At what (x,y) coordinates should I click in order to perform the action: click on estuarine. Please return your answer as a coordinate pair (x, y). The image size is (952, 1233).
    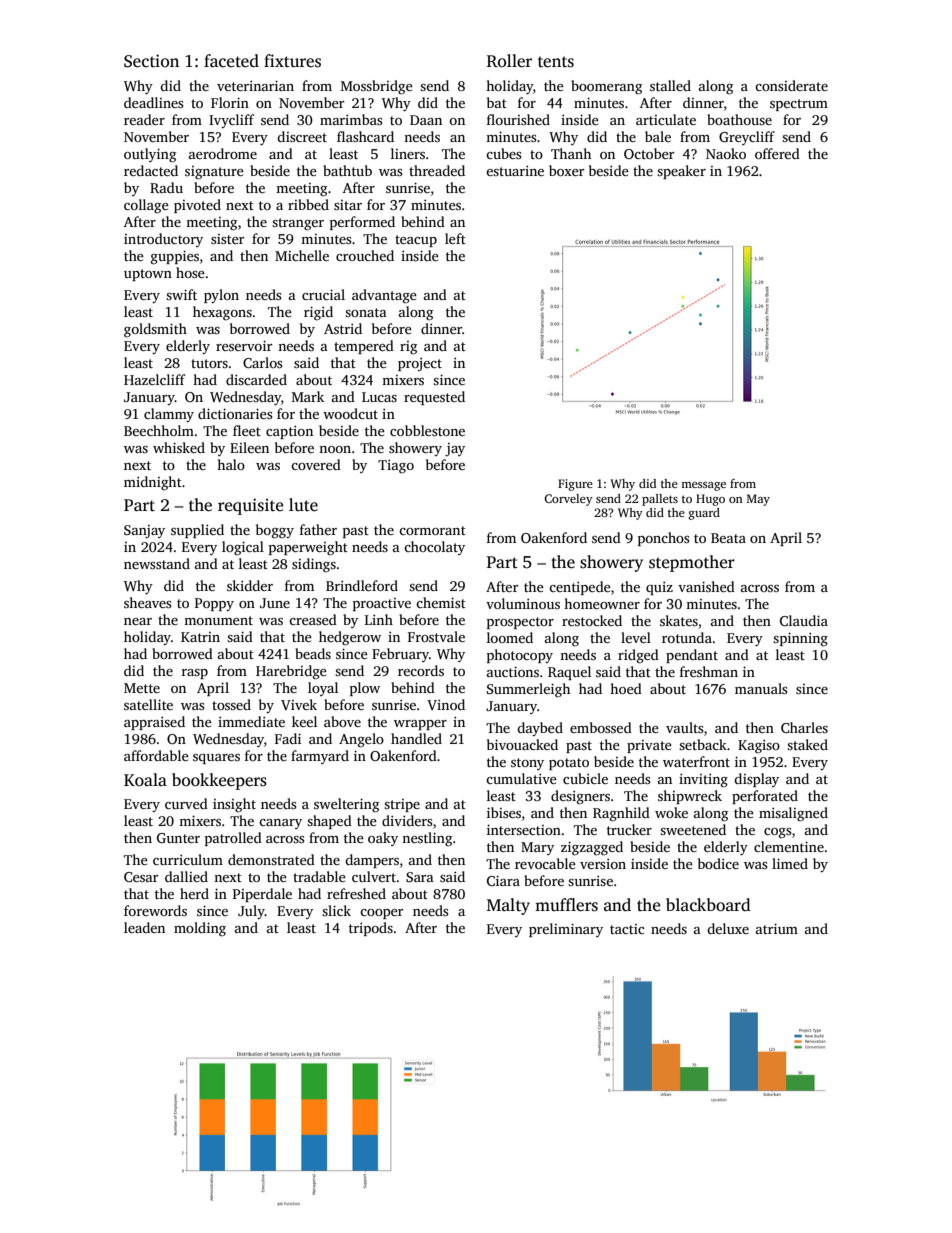
    Looking at the image, I should click on (515, 171).
